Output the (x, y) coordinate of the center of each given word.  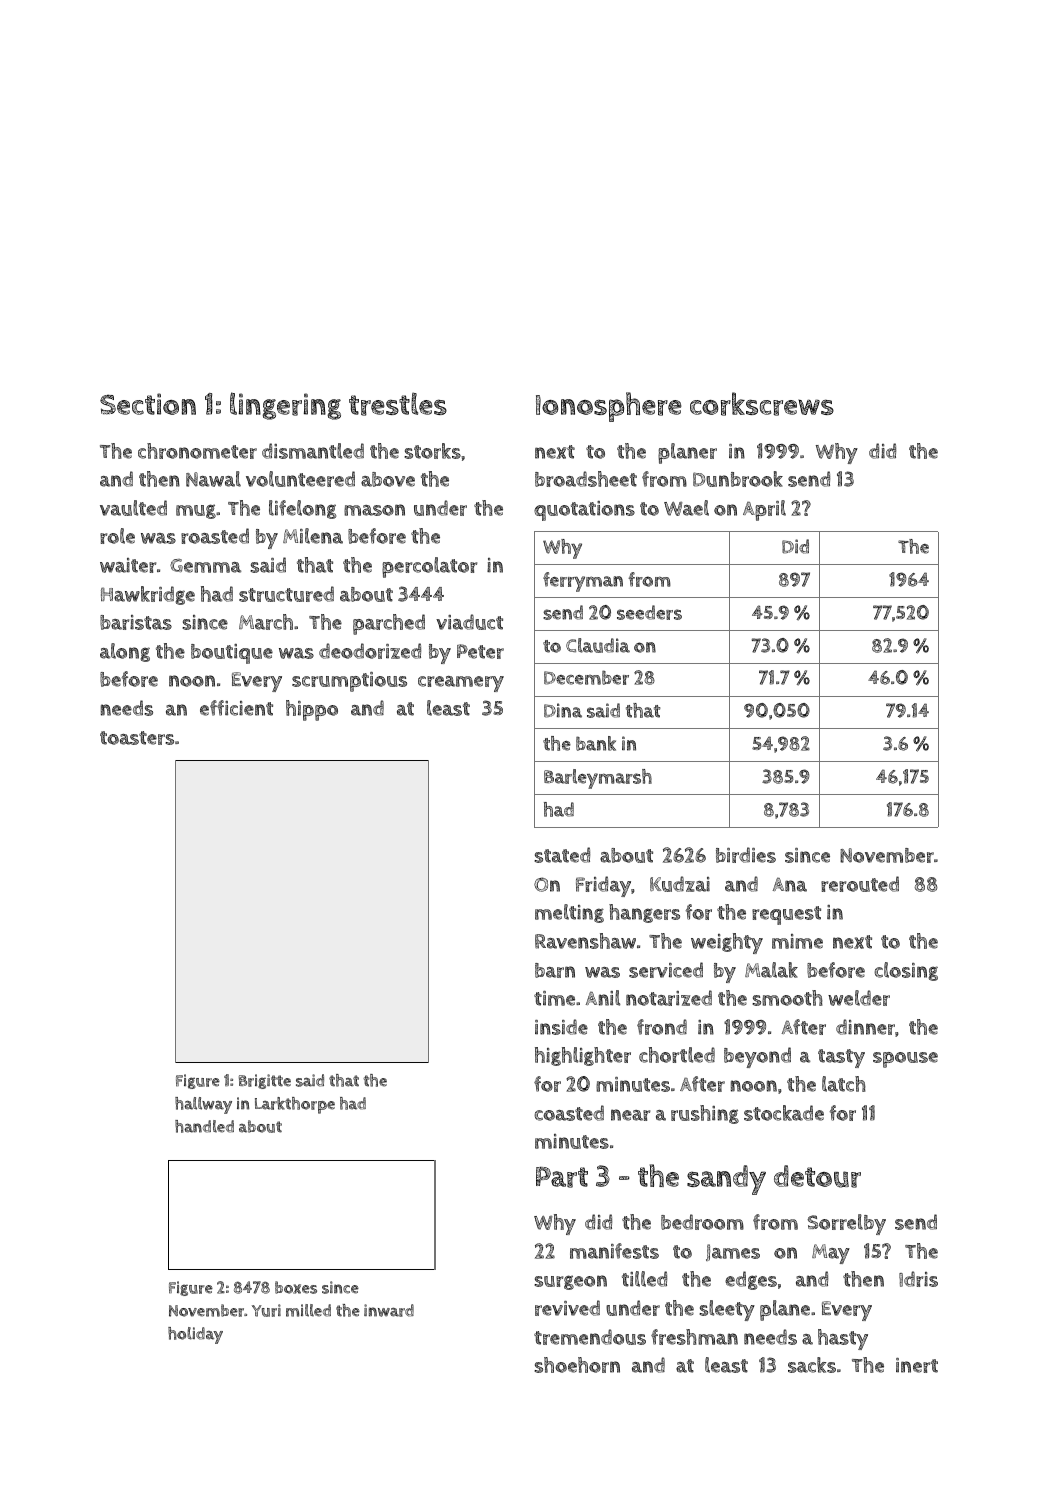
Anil (603, 998)
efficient (236, 708)
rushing (705, 1114)
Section (148, 404)
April (764, 510)
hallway (203, 1105)
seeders (649, 612)
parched (389, 624)
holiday (195, 1335)
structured (286, 594)
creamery (461, 684)
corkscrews (762, 404)
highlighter (583, 1056)
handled (204, 1126)
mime (797, 941)
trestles (398, 404)
